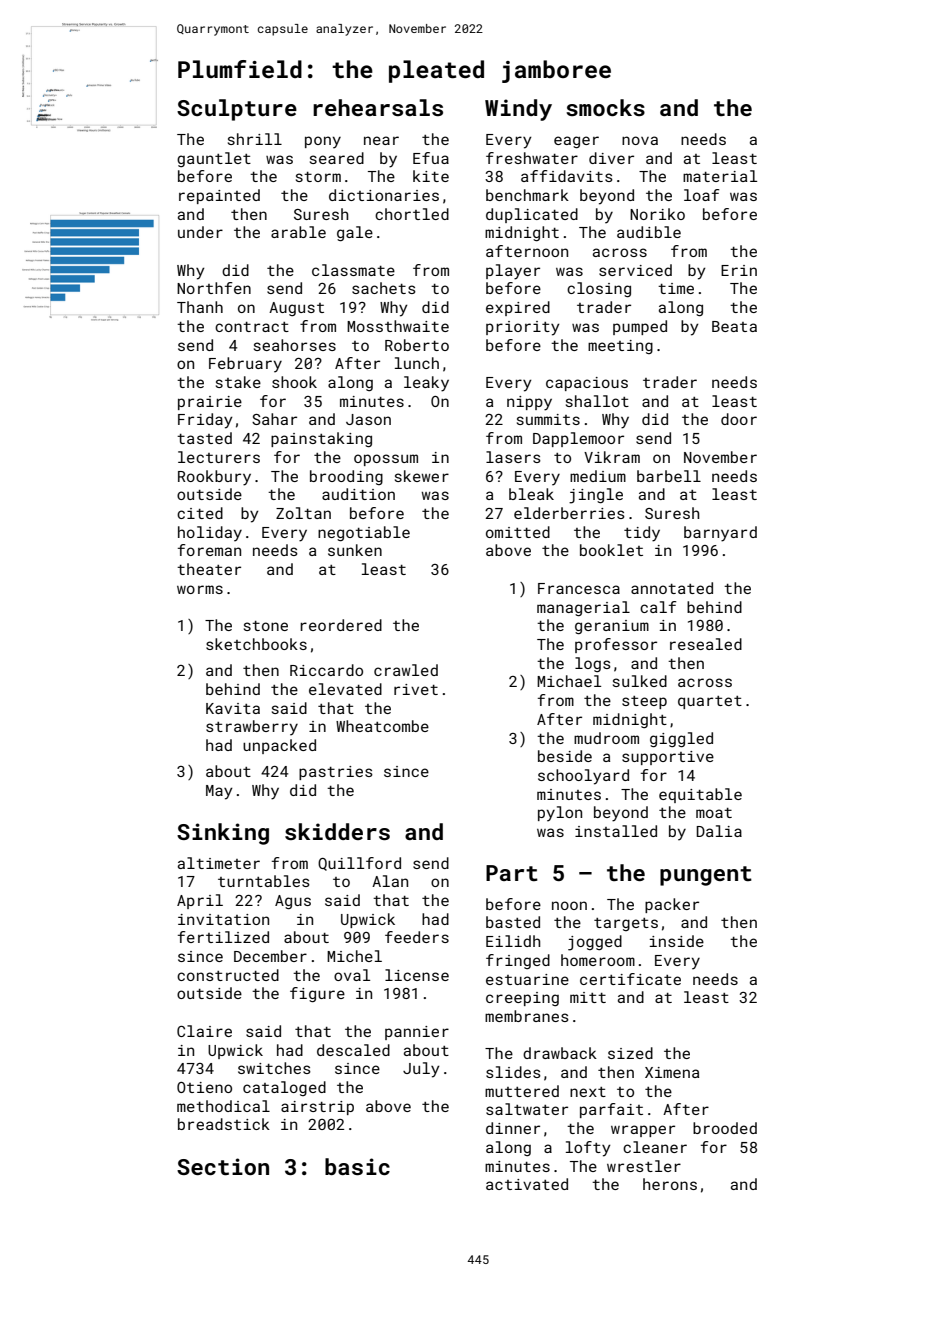  I want to click on sunken, so click(355, 550).
